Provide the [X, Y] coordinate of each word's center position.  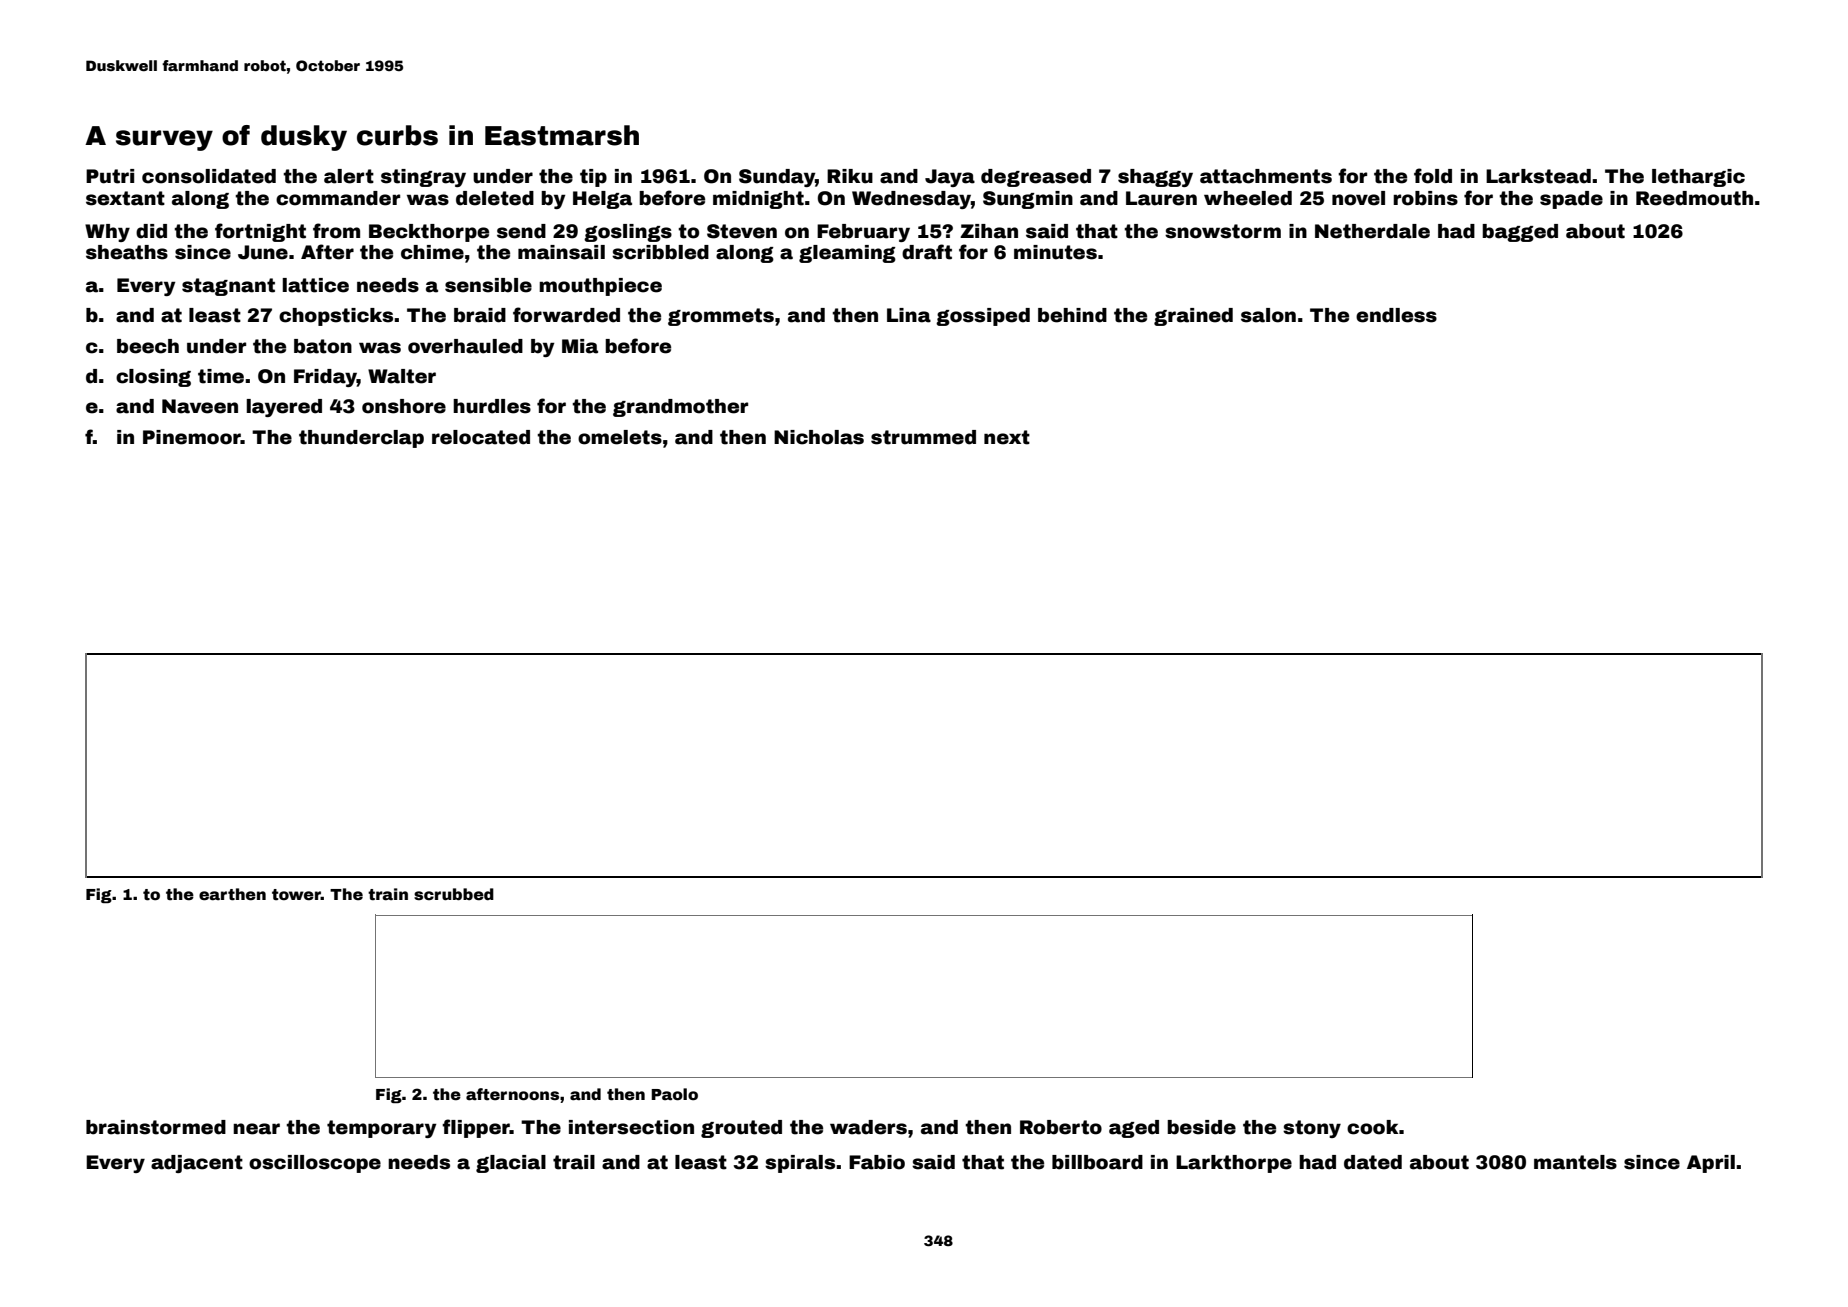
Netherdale [1372, 231]
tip [593, 178]
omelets [620, 437]
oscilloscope [315, 1164]
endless [1396, 315]
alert [349, 176]
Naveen [200, 406]
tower [296, 895]
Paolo [674, 1094]
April [1711, 1164]
